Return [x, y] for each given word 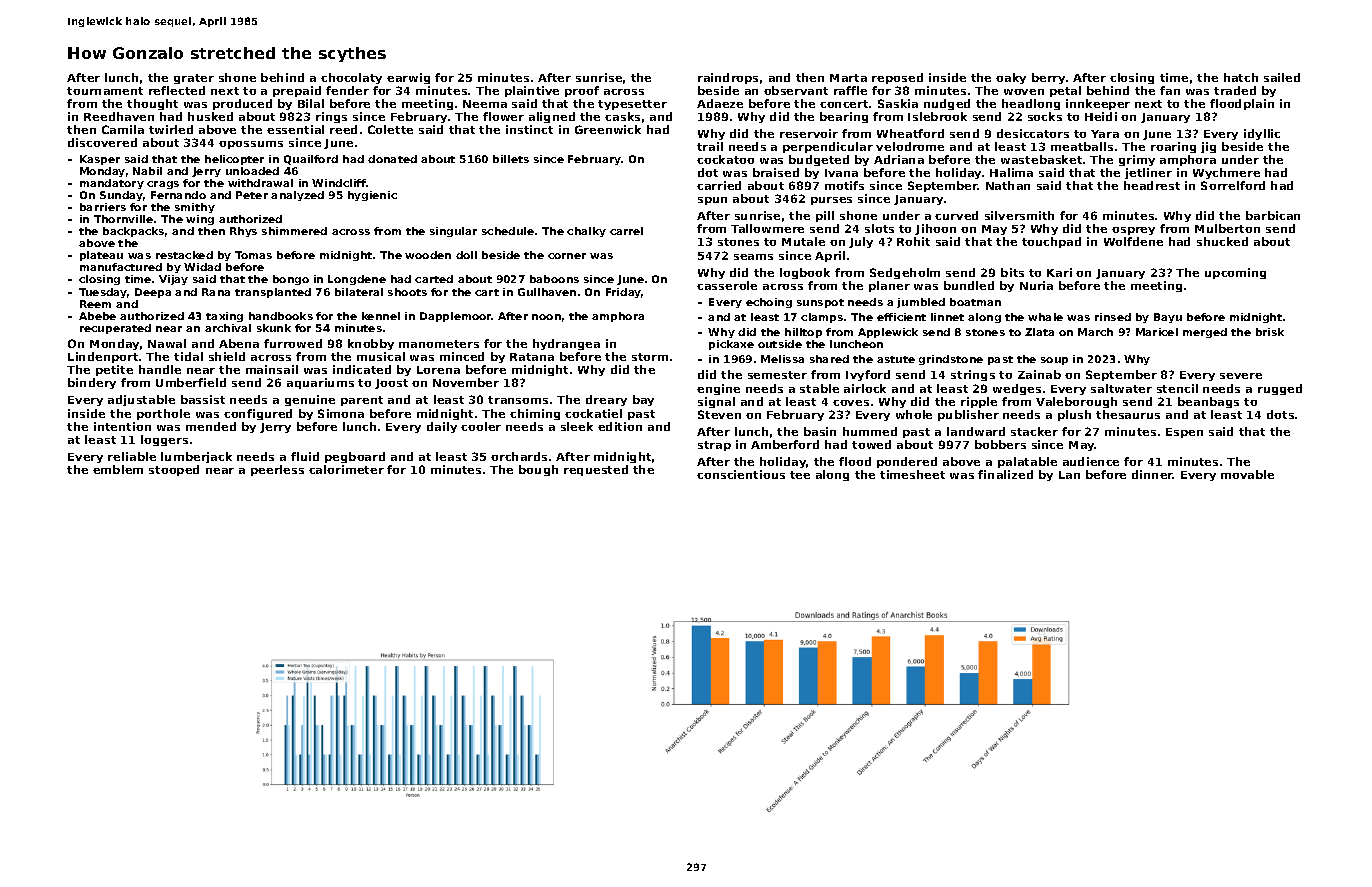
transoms [518, 400]
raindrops [728, 78]
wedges [1017, 389]
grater [194, 79]
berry [1048, 78]
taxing [224, 317]
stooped [174, 470]
